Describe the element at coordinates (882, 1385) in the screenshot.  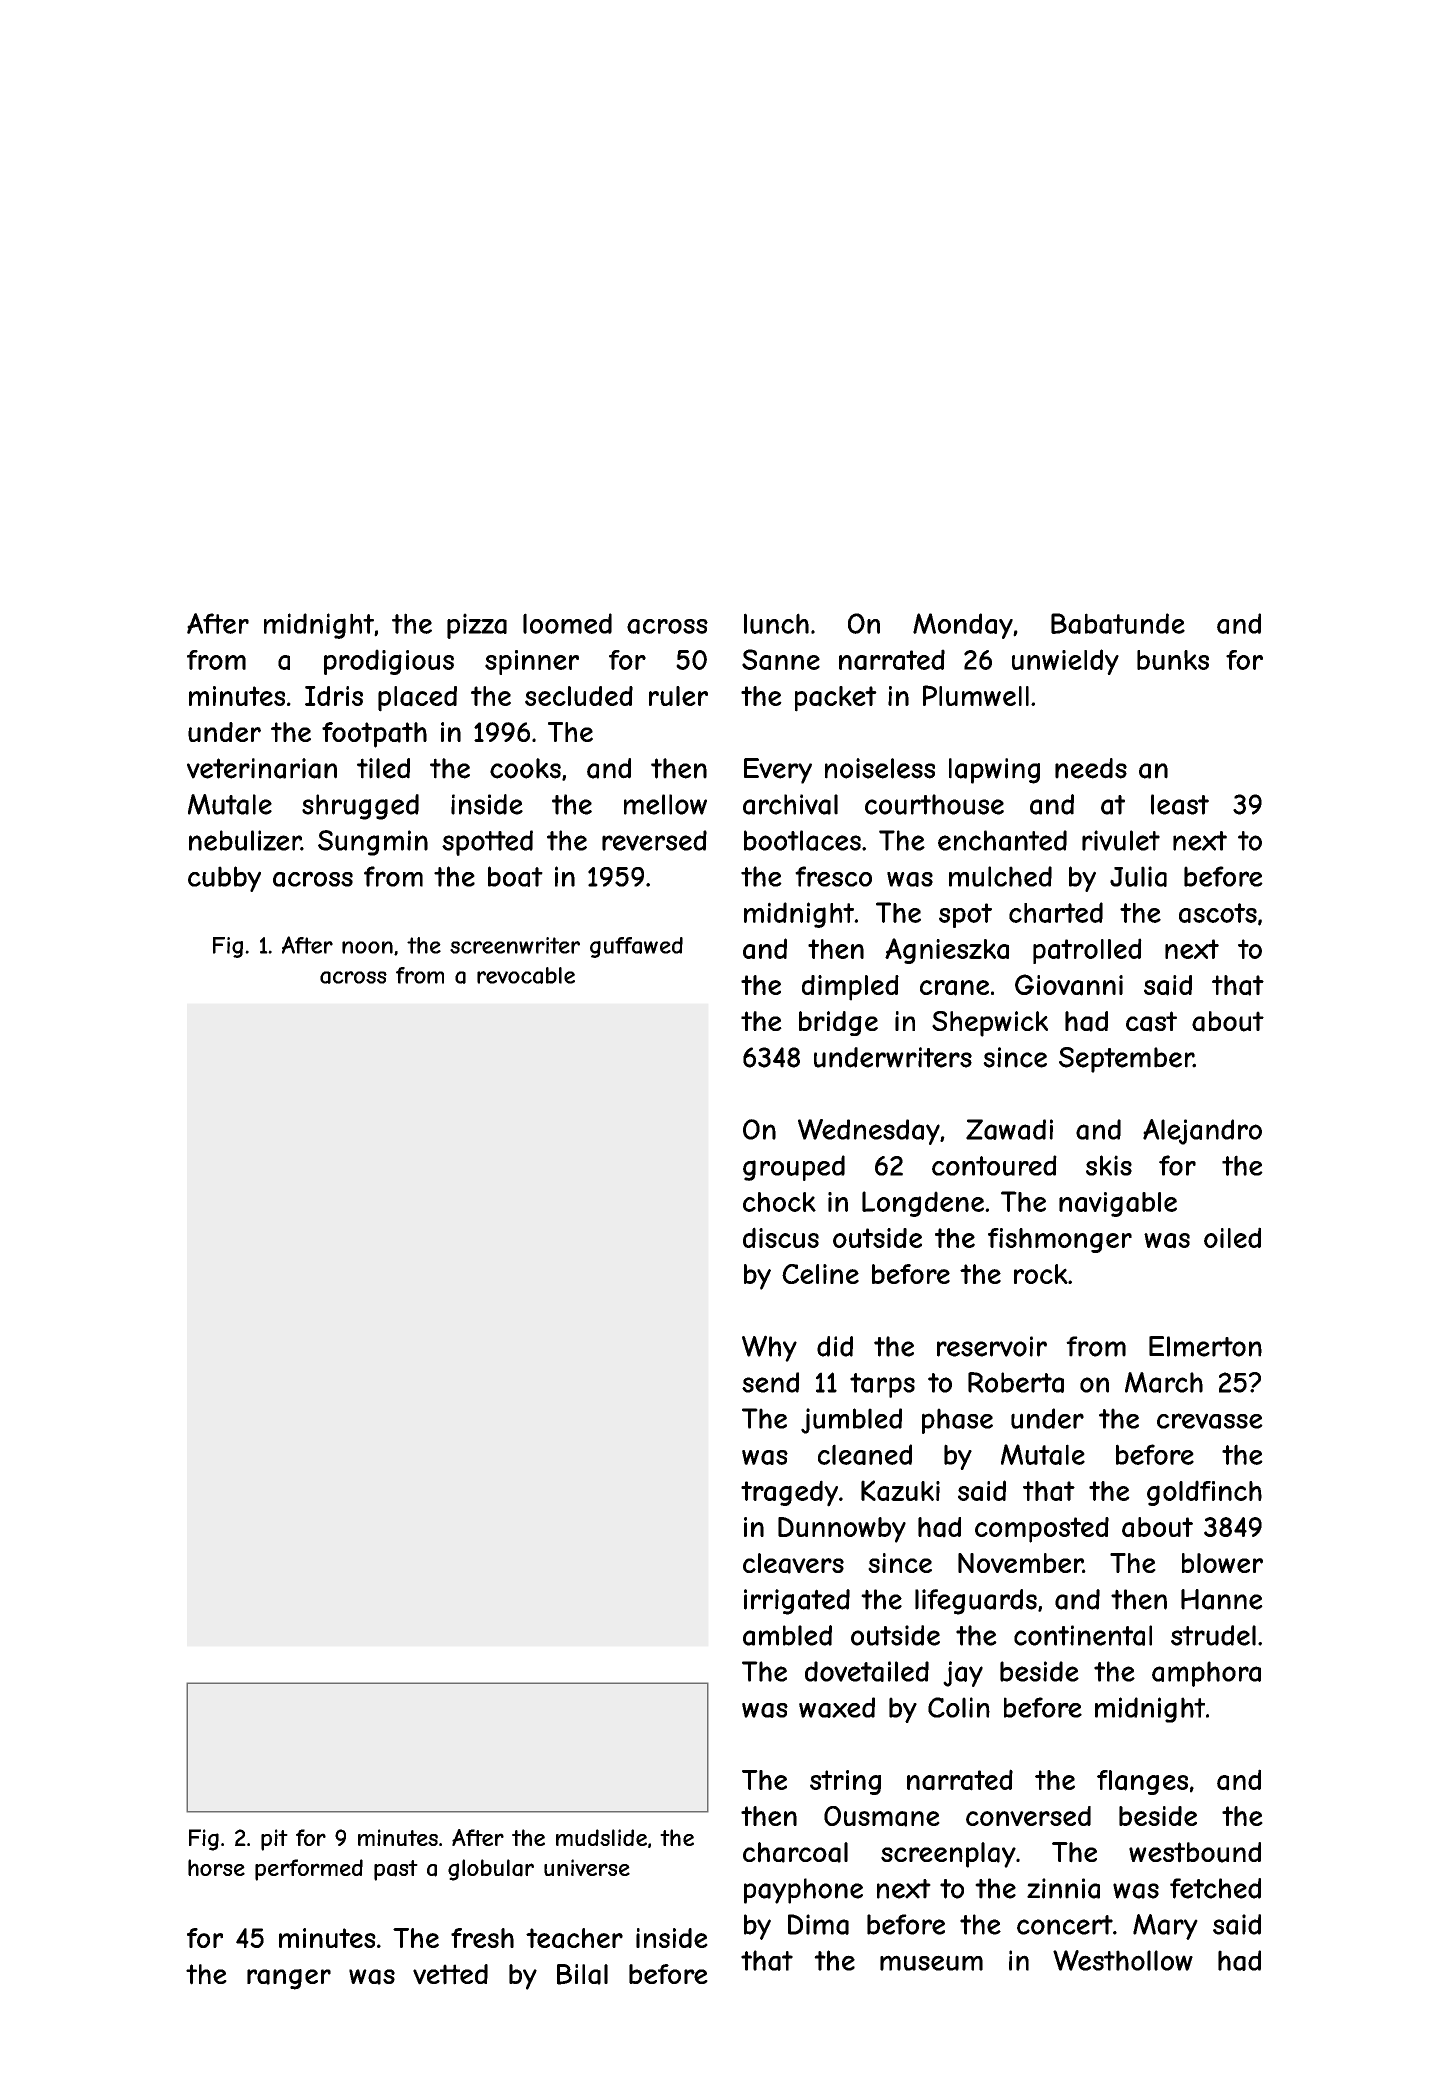
I see `tarps` at that location.
